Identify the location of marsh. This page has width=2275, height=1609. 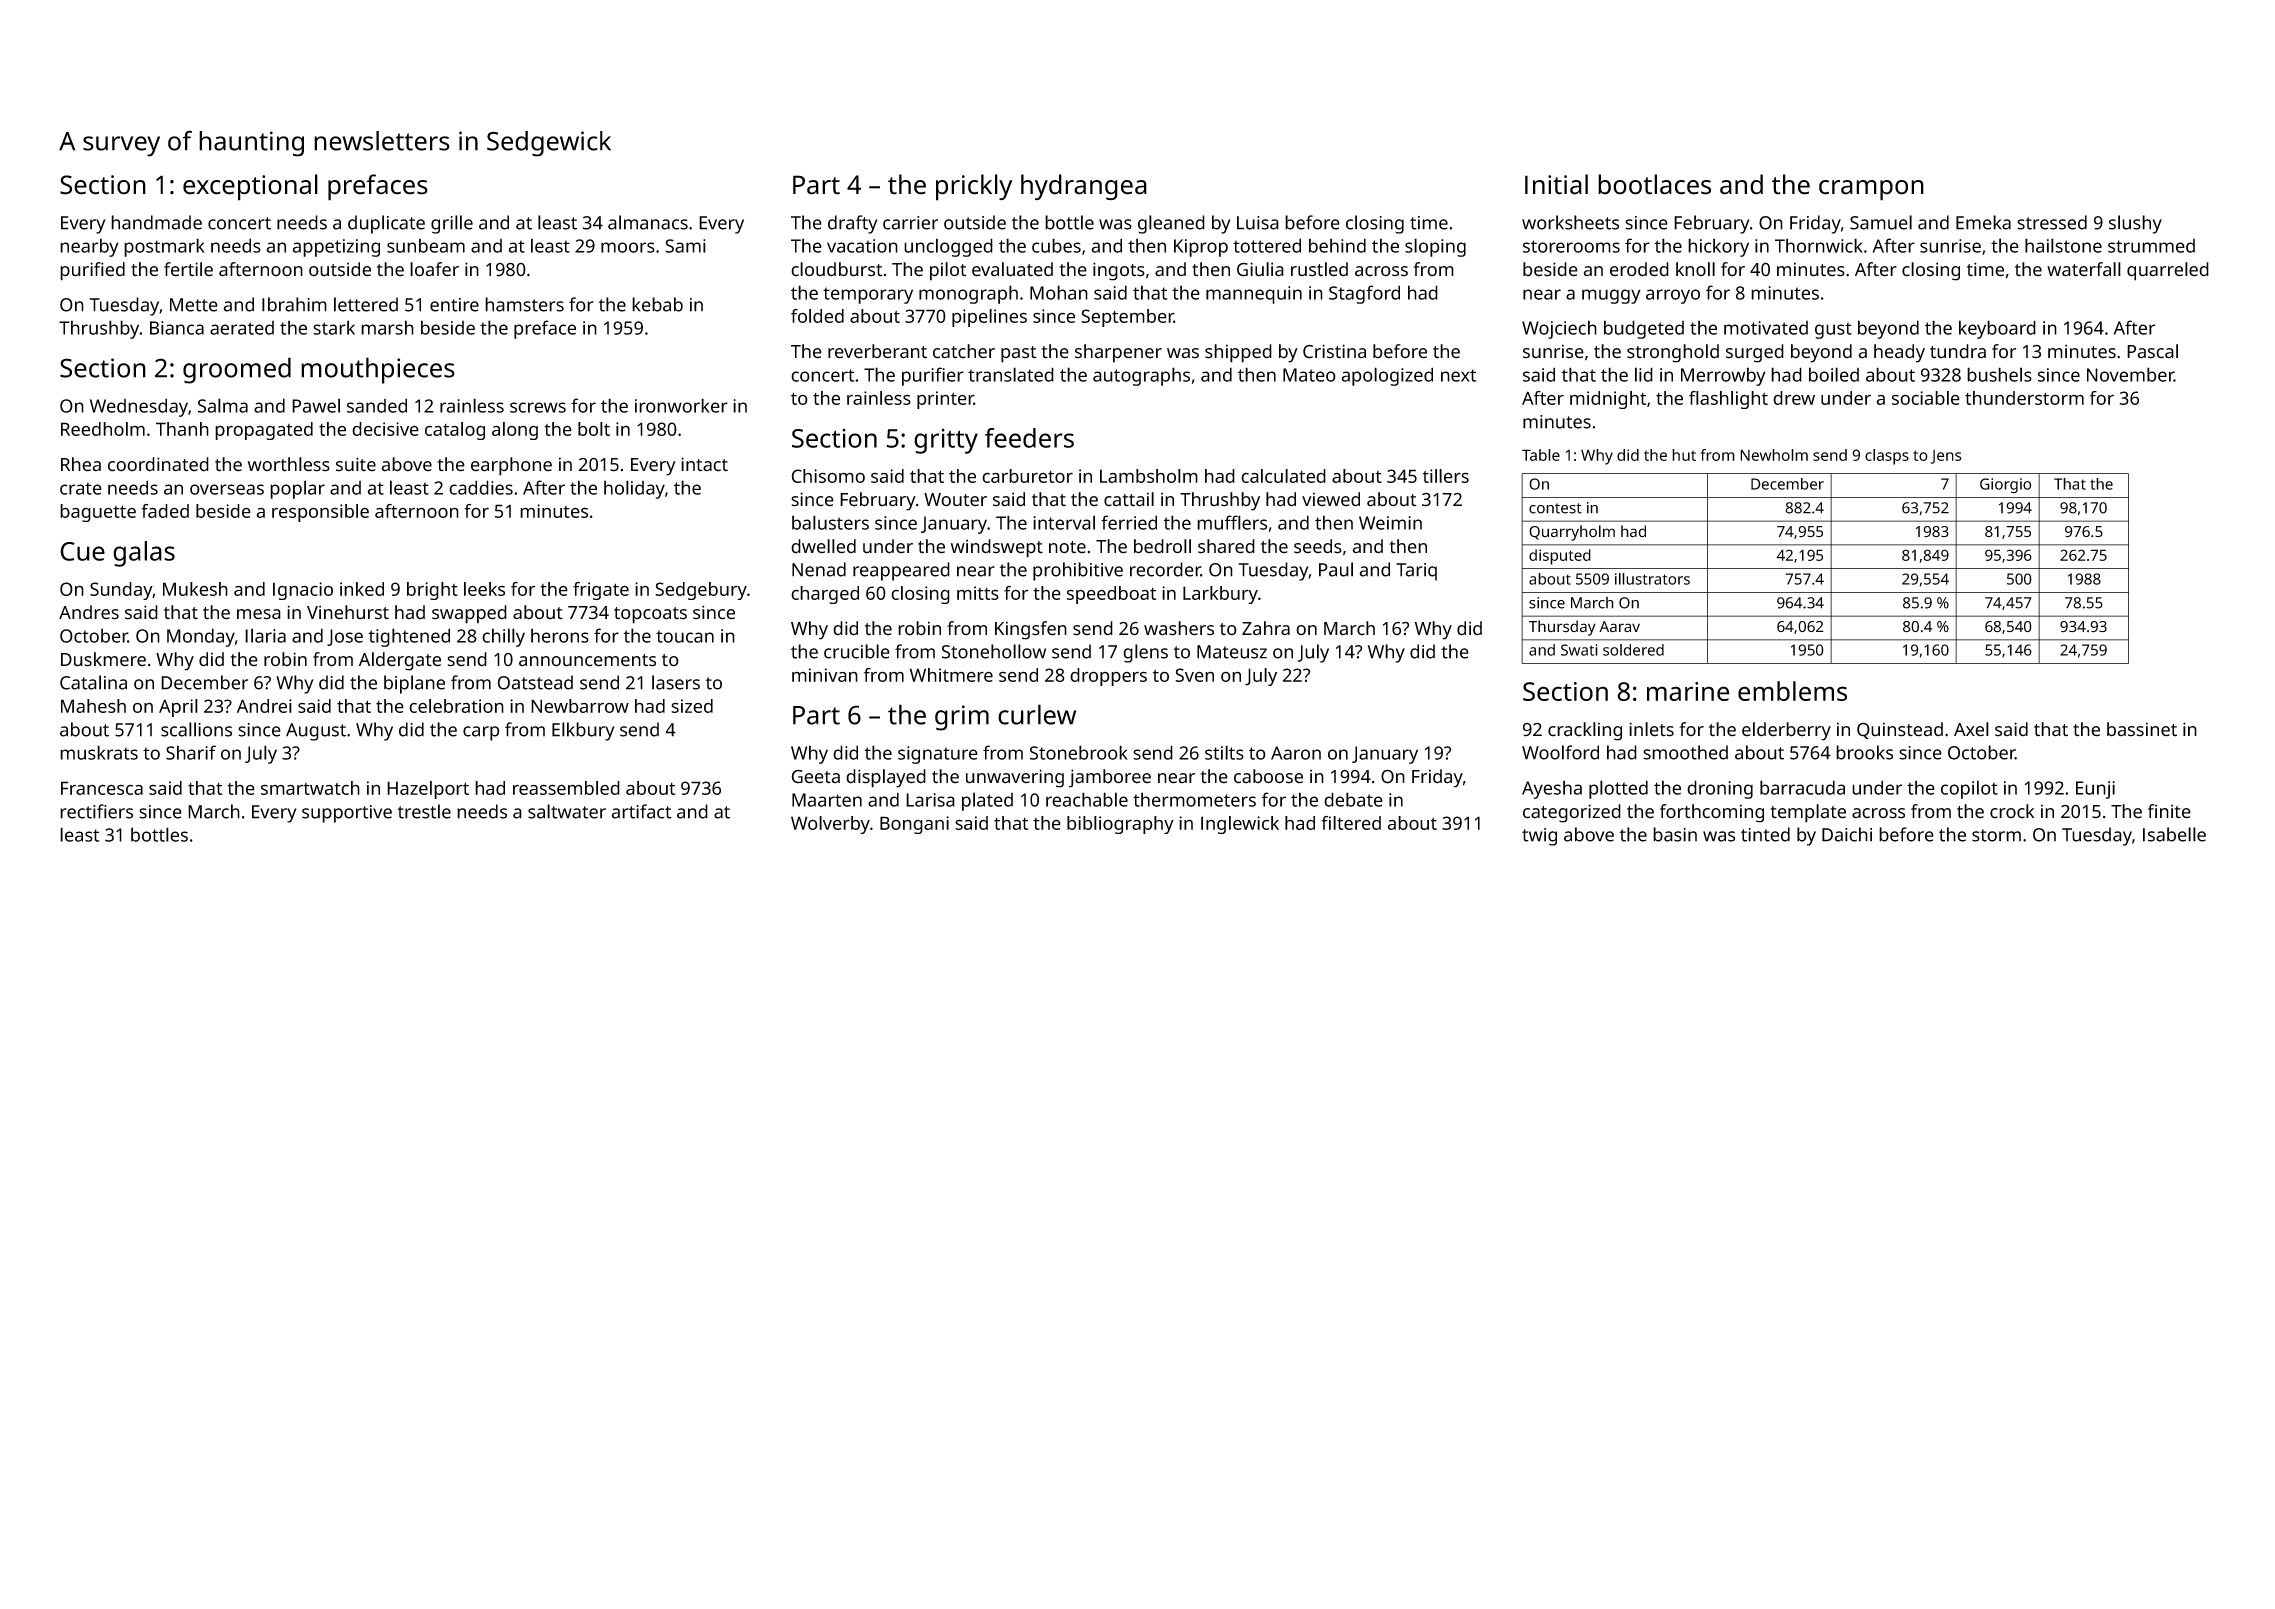
(387, 327).
